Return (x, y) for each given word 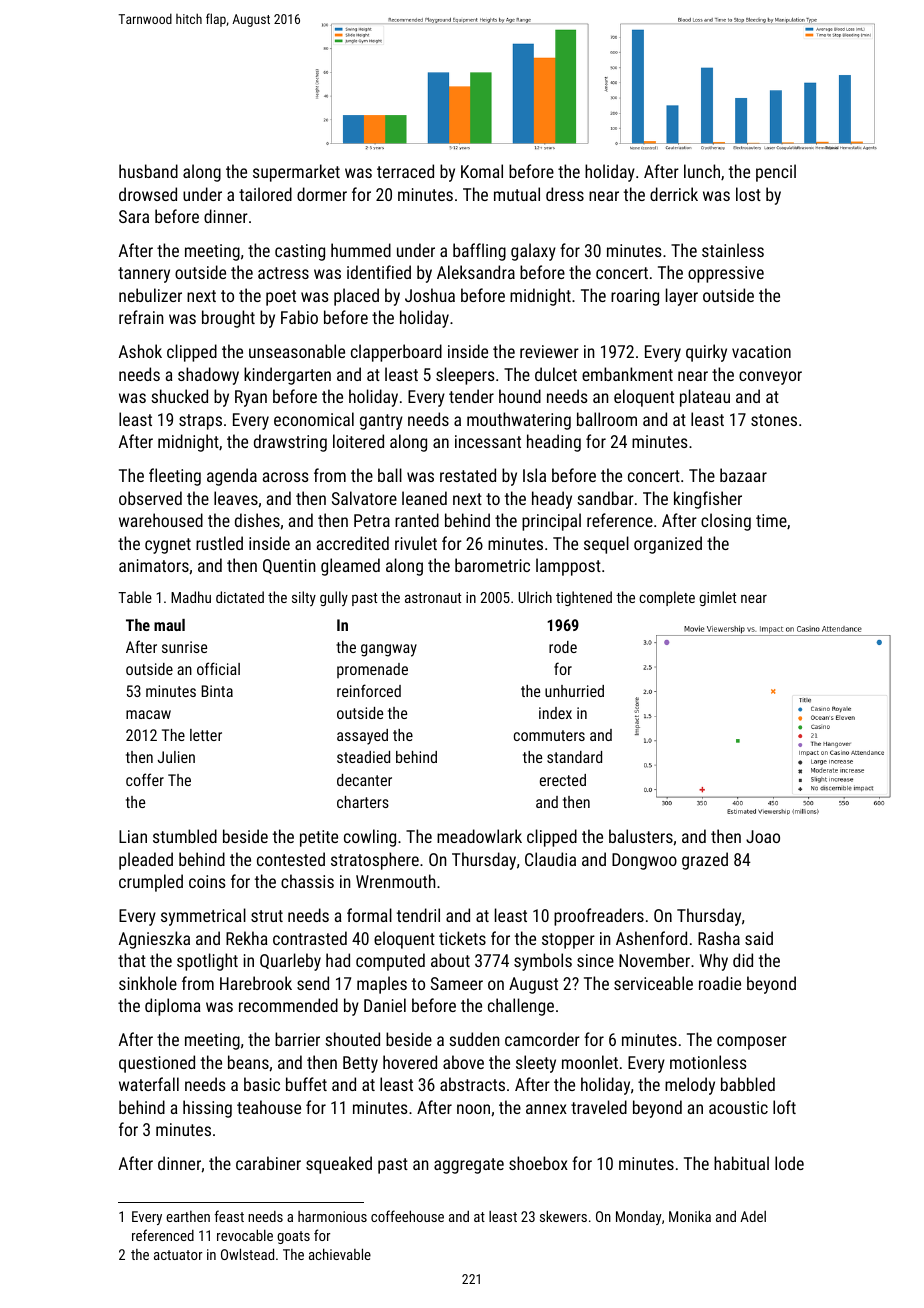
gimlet (717, 598)
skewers (563, 1216)
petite (319, 838)
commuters (549, 735)
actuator (178, 1255)
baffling (479, 252)
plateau (705, 398)
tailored (265, 194)
